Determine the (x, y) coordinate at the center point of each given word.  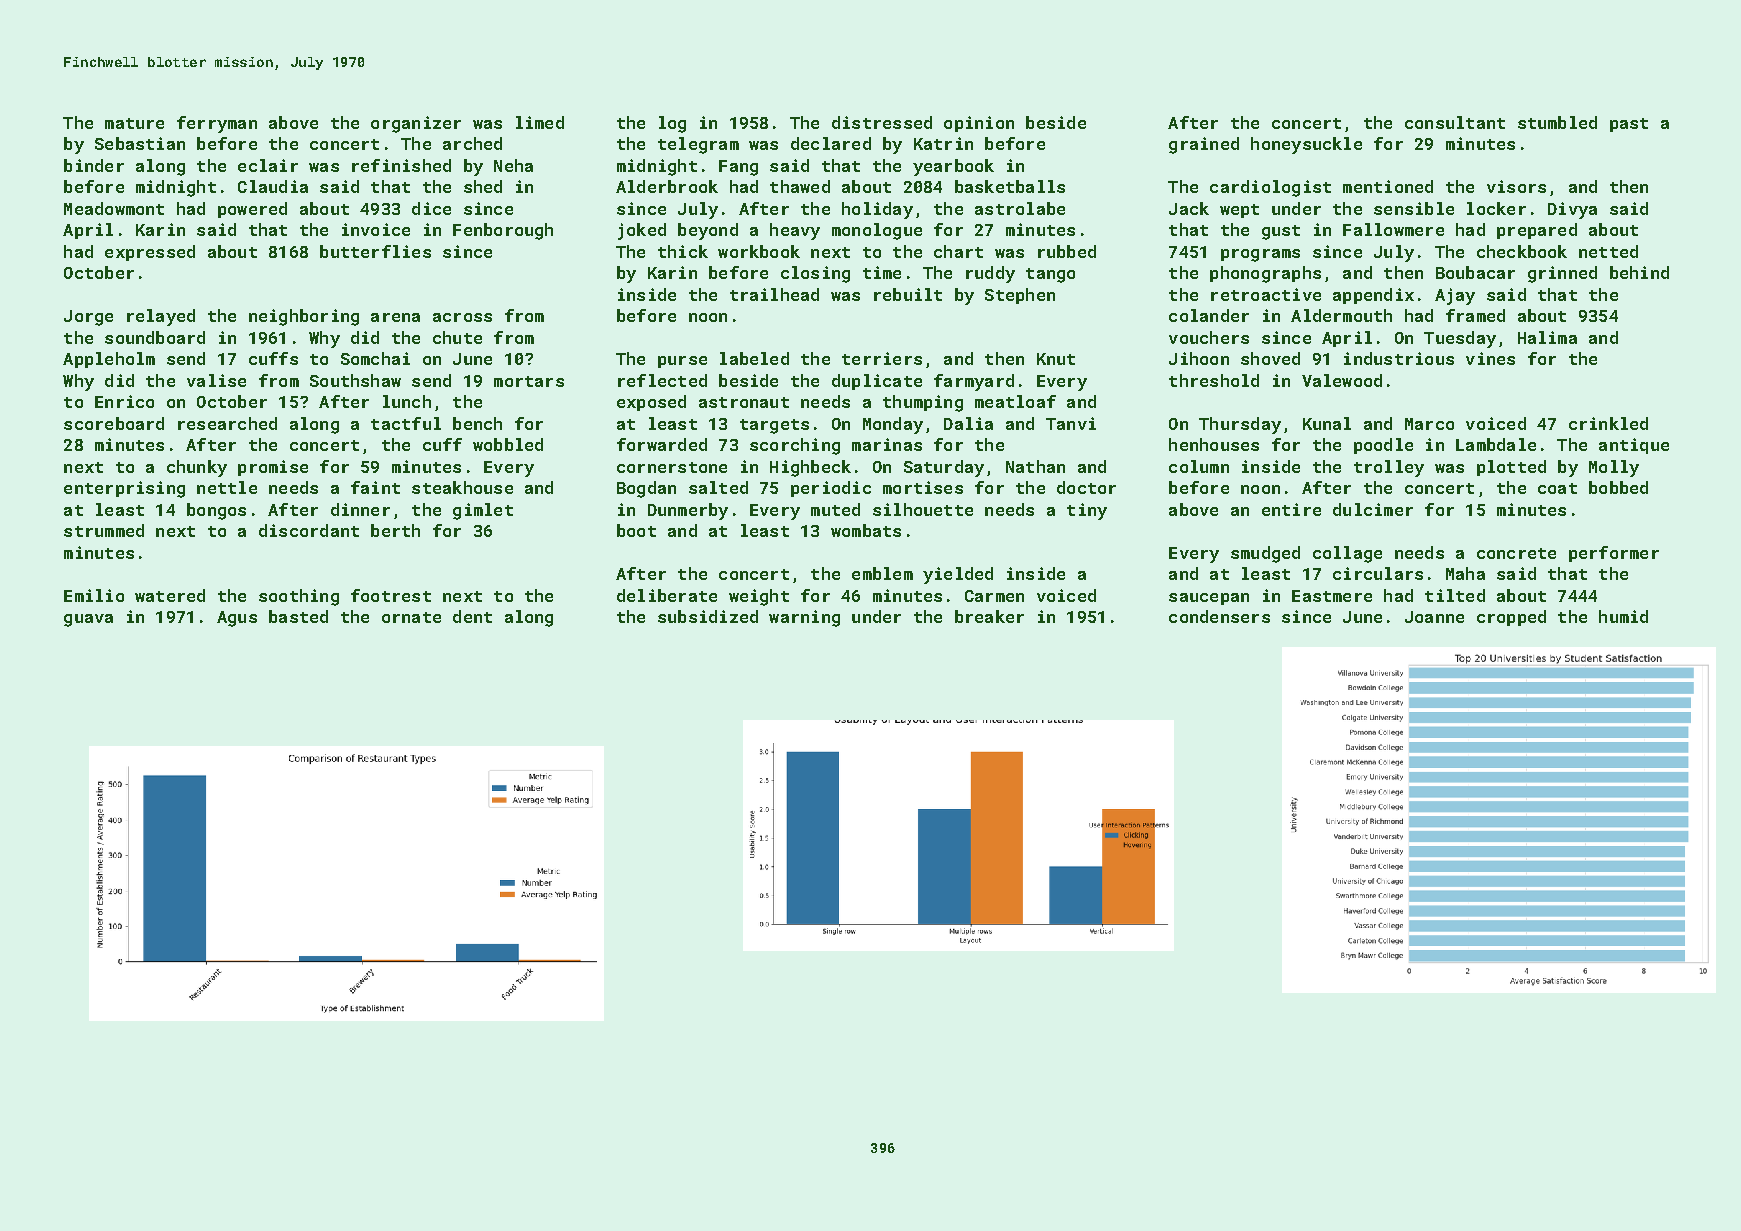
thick (683, 251)
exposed (651, 403)
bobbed (1618, 487)
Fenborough (503, 231)
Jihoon (1199, 358)
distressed (882, 122)
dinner (360, 509)
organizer (416, 124)
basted (298, 616)
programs (1260, 255)
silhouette (923, 509)
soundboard (155, 337)
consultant (1455, 122)
